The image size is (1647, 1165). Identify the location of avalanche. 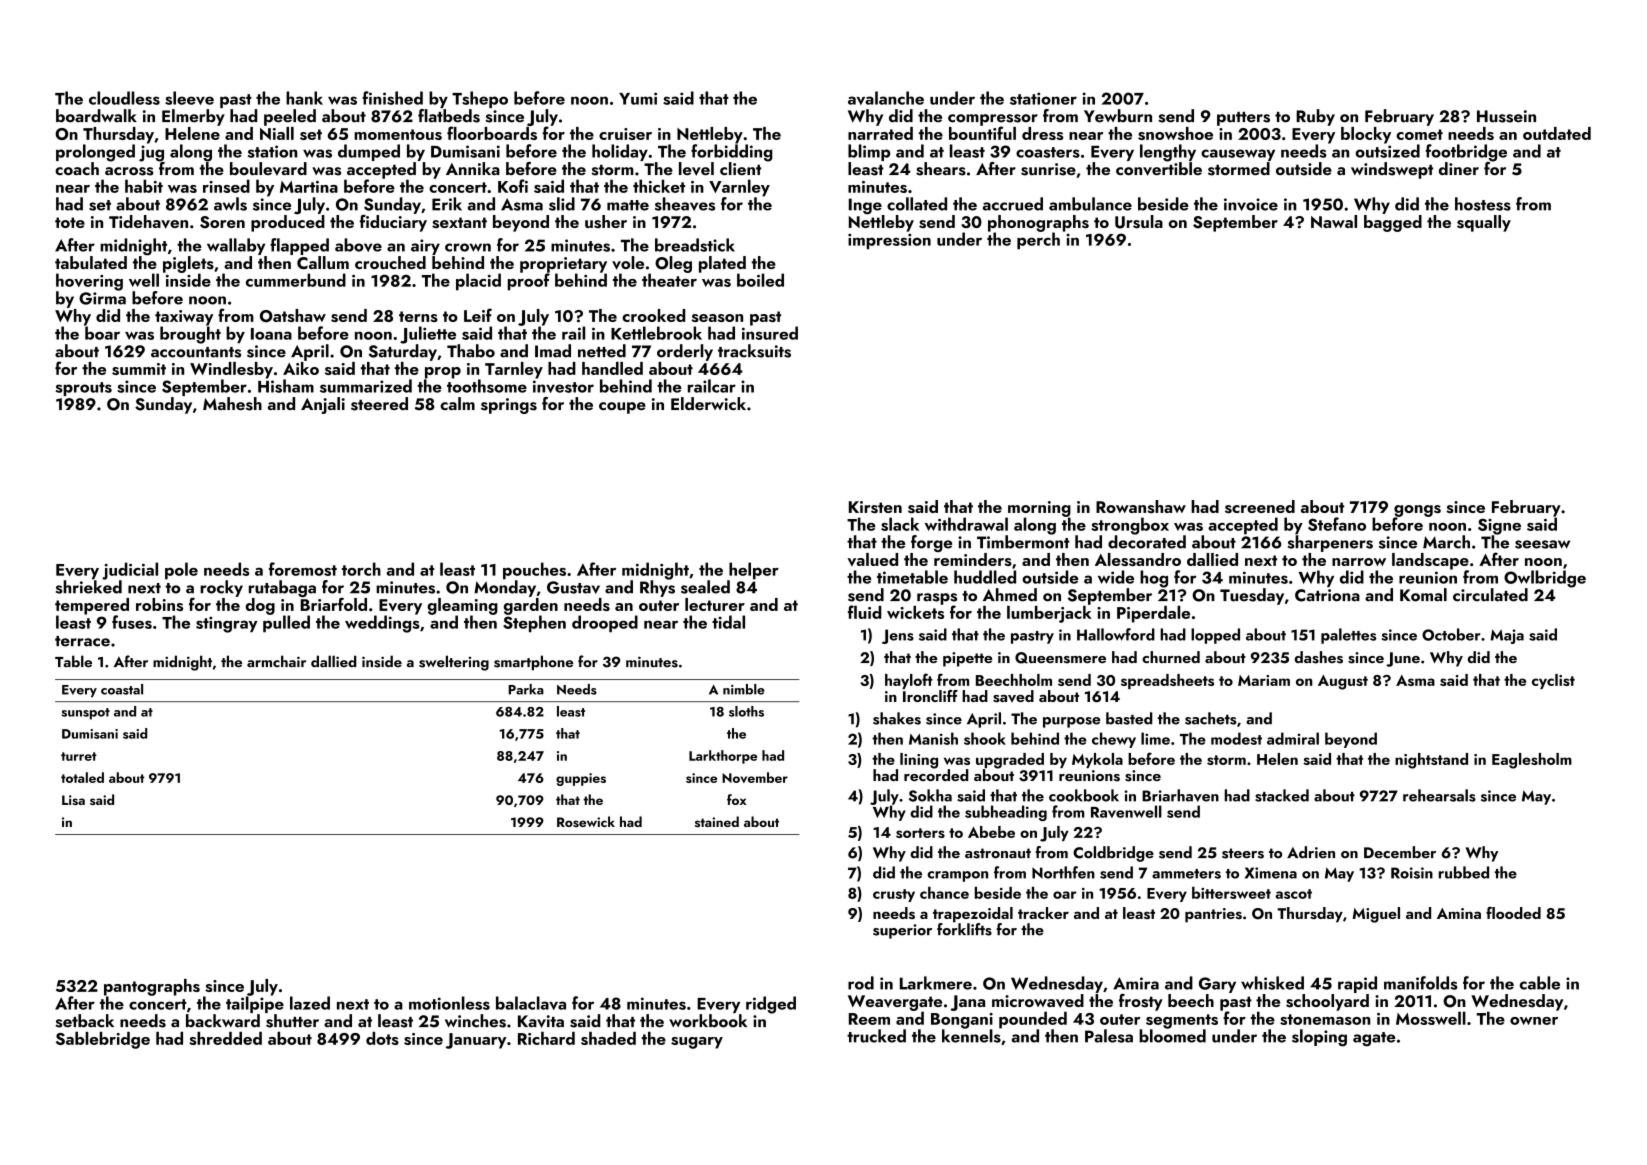
(886, 98).
